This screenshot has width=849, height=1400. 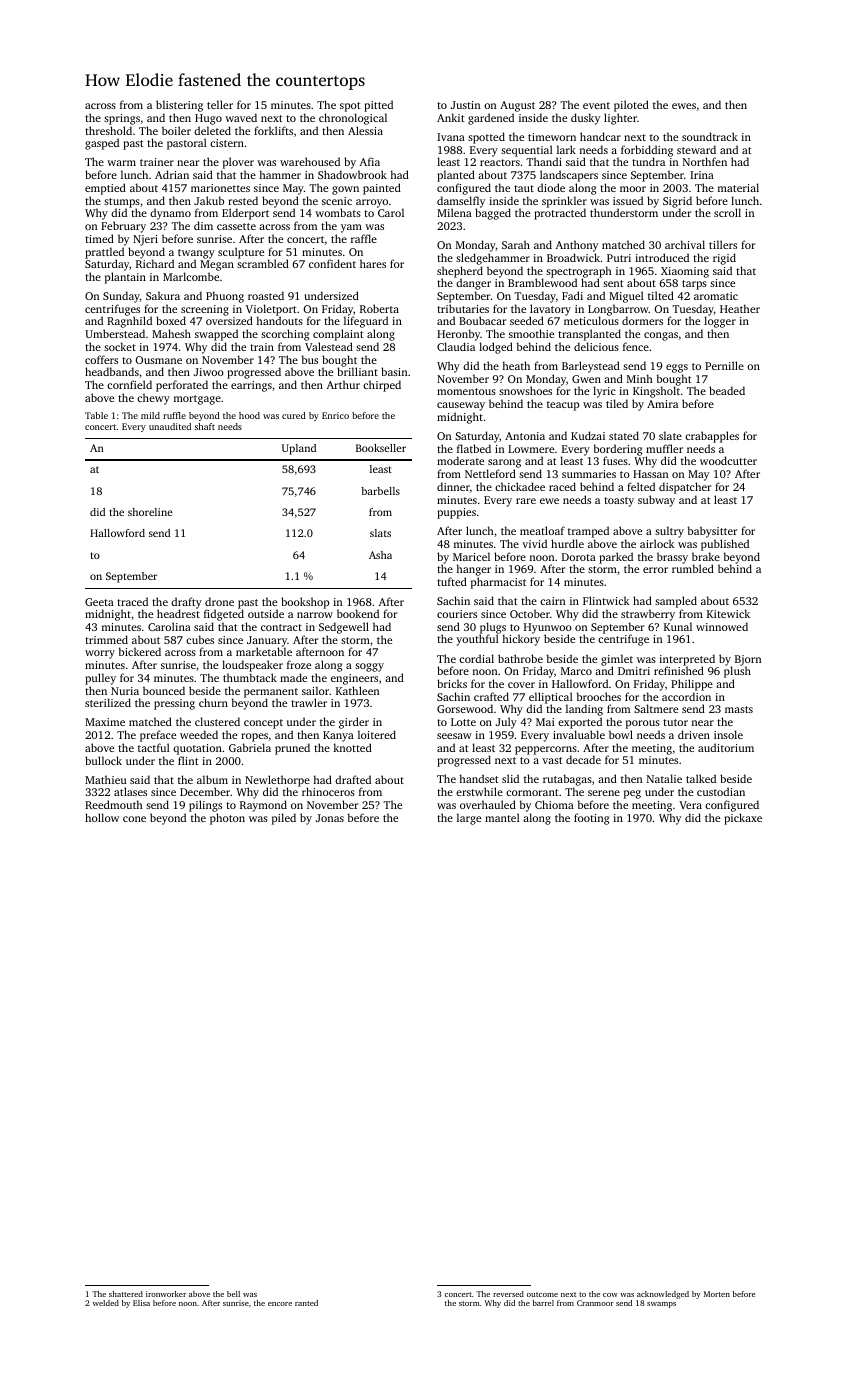 What do you see at coordinates (378, 106) in the screenshot?
I see `pitted` at bounding box center [378, 106].
